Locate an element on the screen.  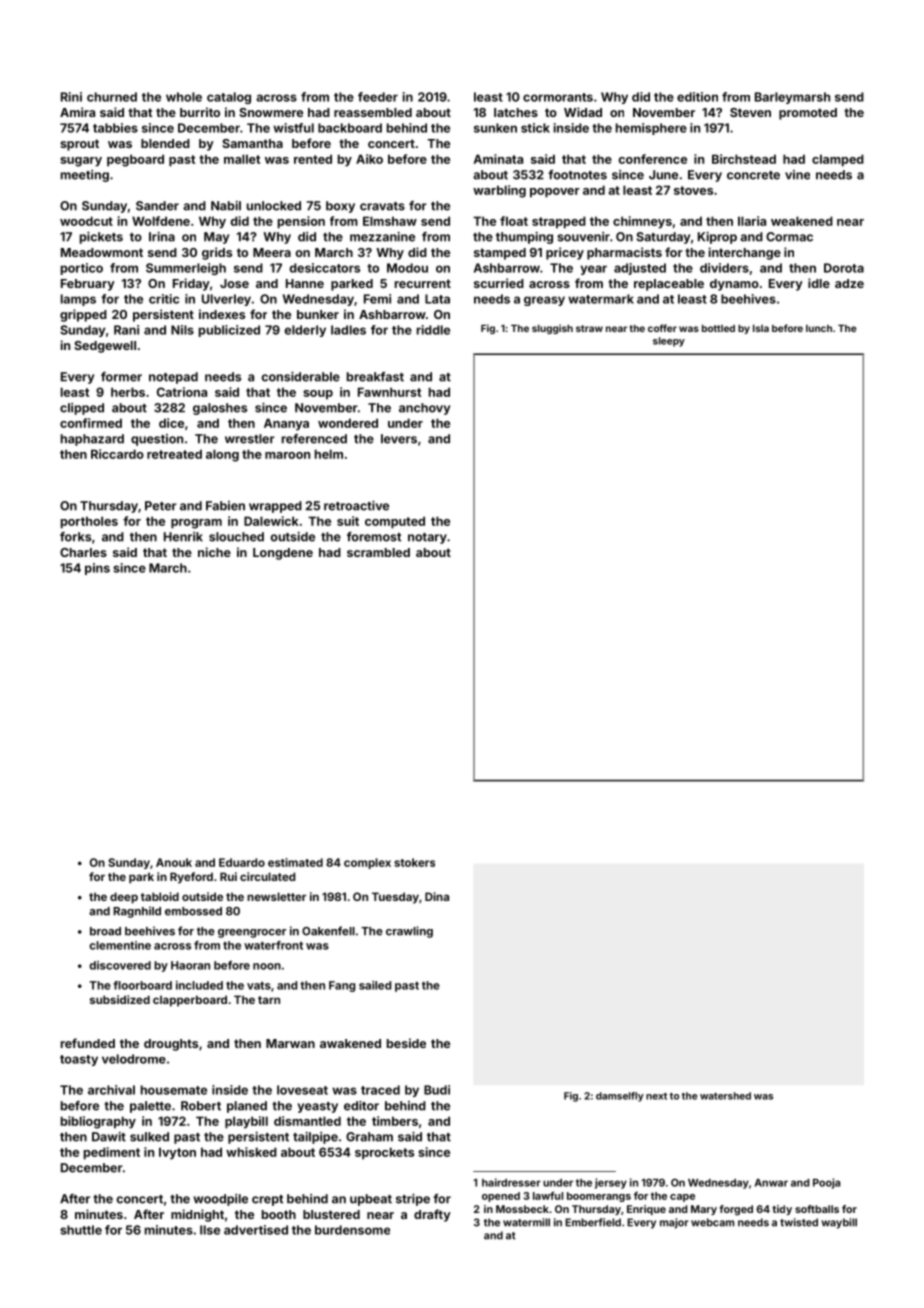
watermill is located at coordinates (526, 1222).
